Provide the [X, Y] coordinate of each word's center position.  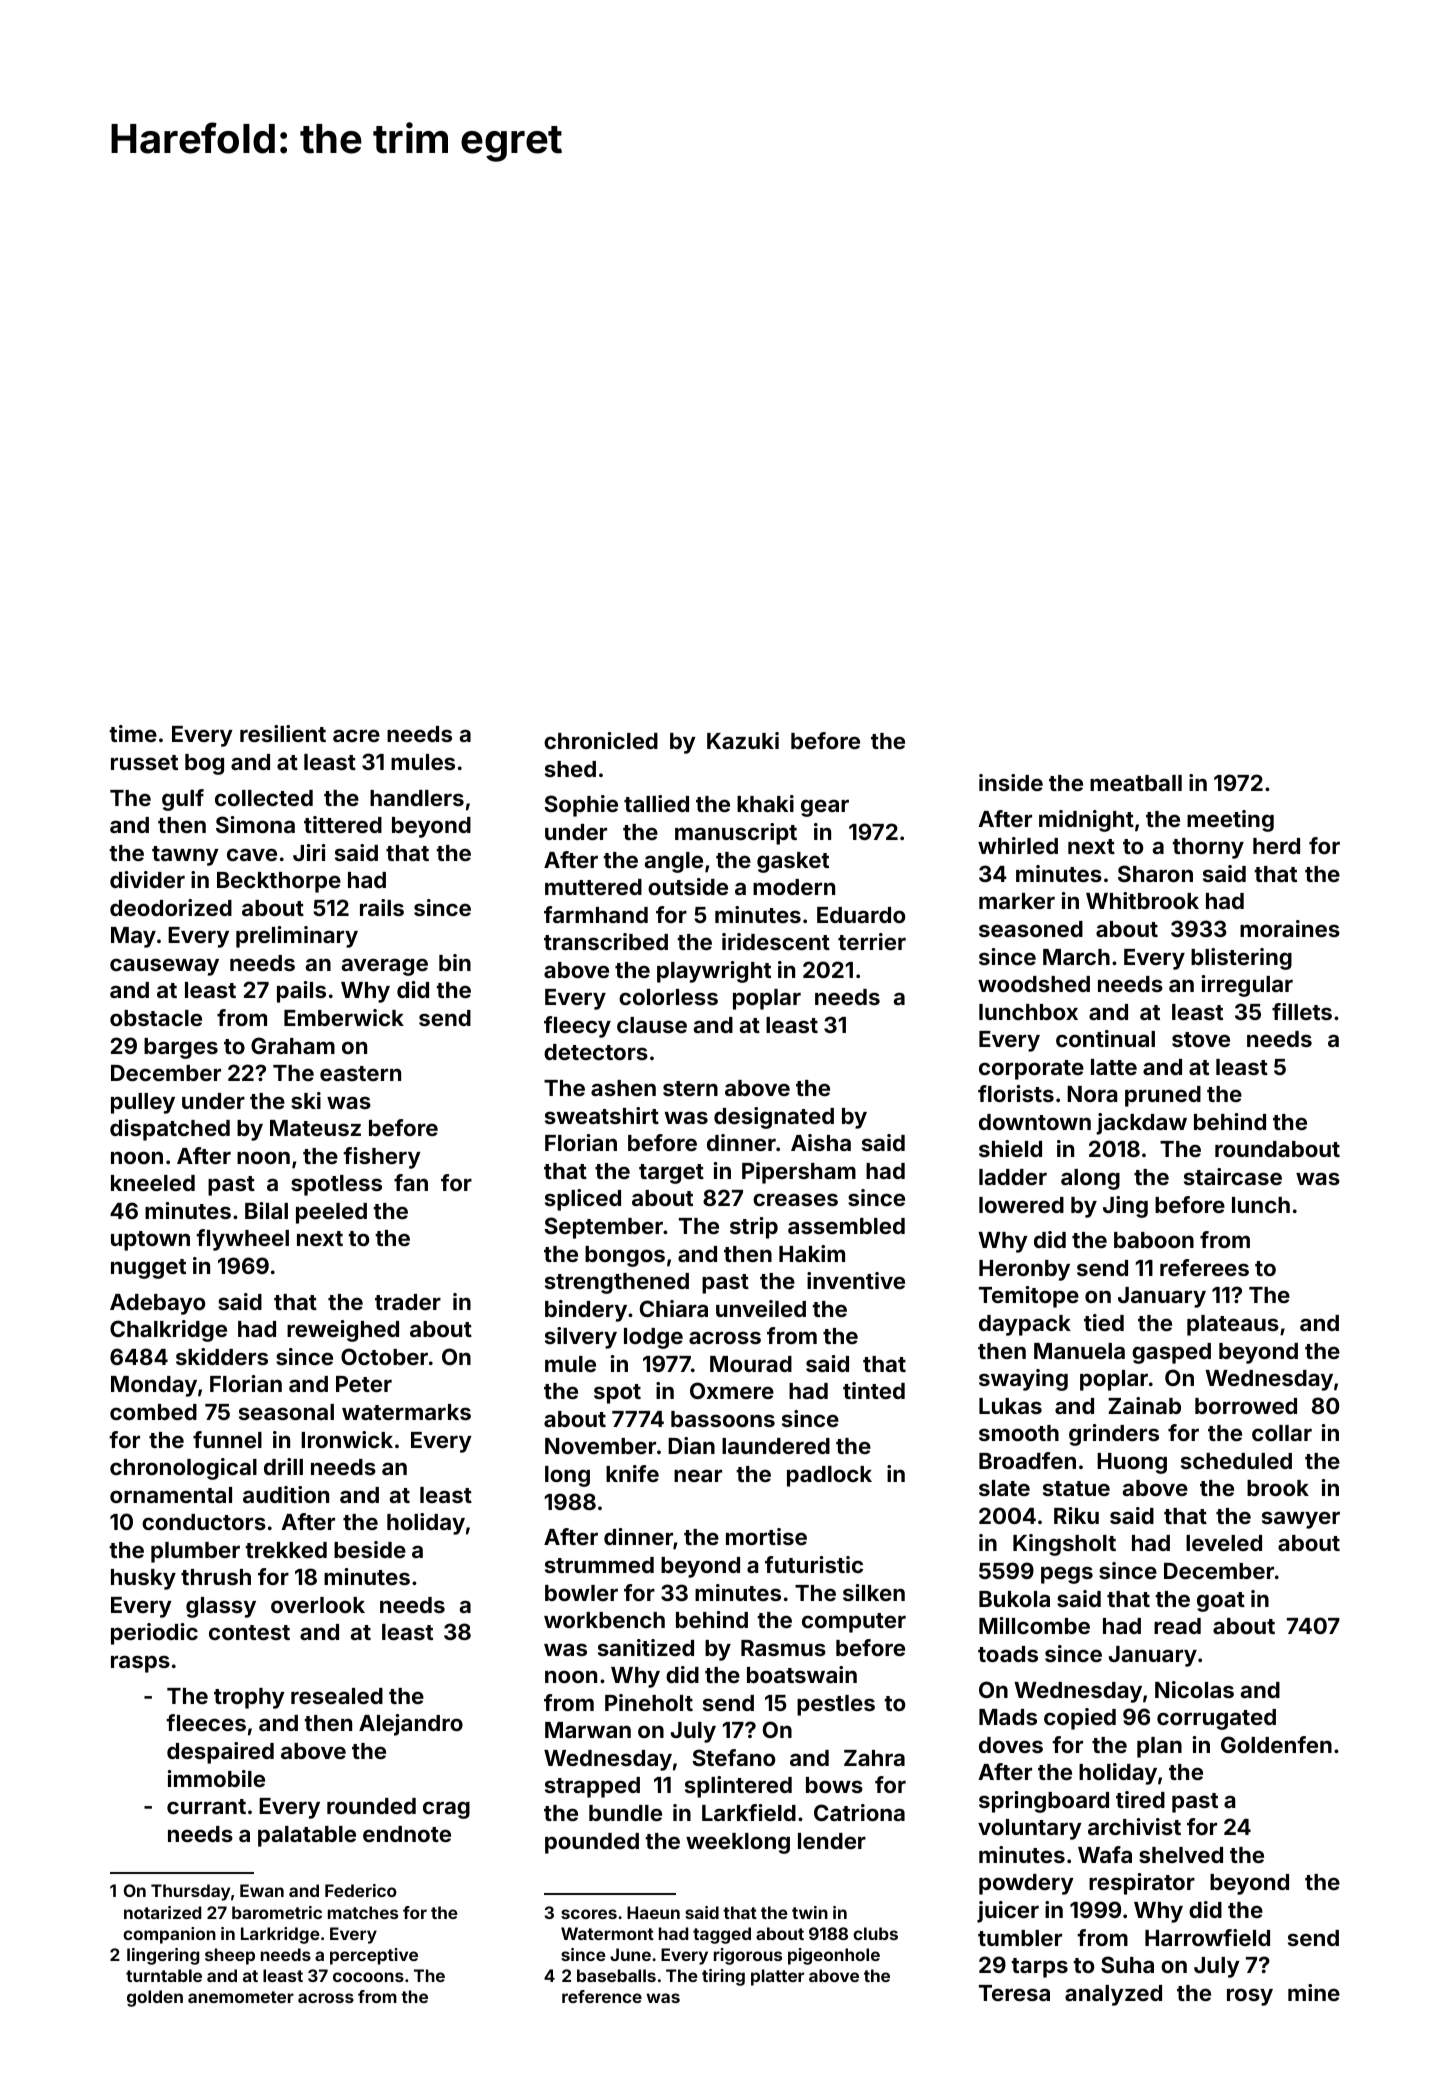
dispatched [170, 1130]
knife [632, 1473]
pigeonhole [834, 1956]
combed [153, 1412]
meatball [1136, 783]
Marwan [588, 1730]
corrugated [1216, 1719]
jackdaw [1141, 1124]
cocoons [368, 1977]
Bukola [1014, 1599]
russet [144, 762]
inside [1011, 782]
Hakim [812, 1253]
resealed [337, 1696]
